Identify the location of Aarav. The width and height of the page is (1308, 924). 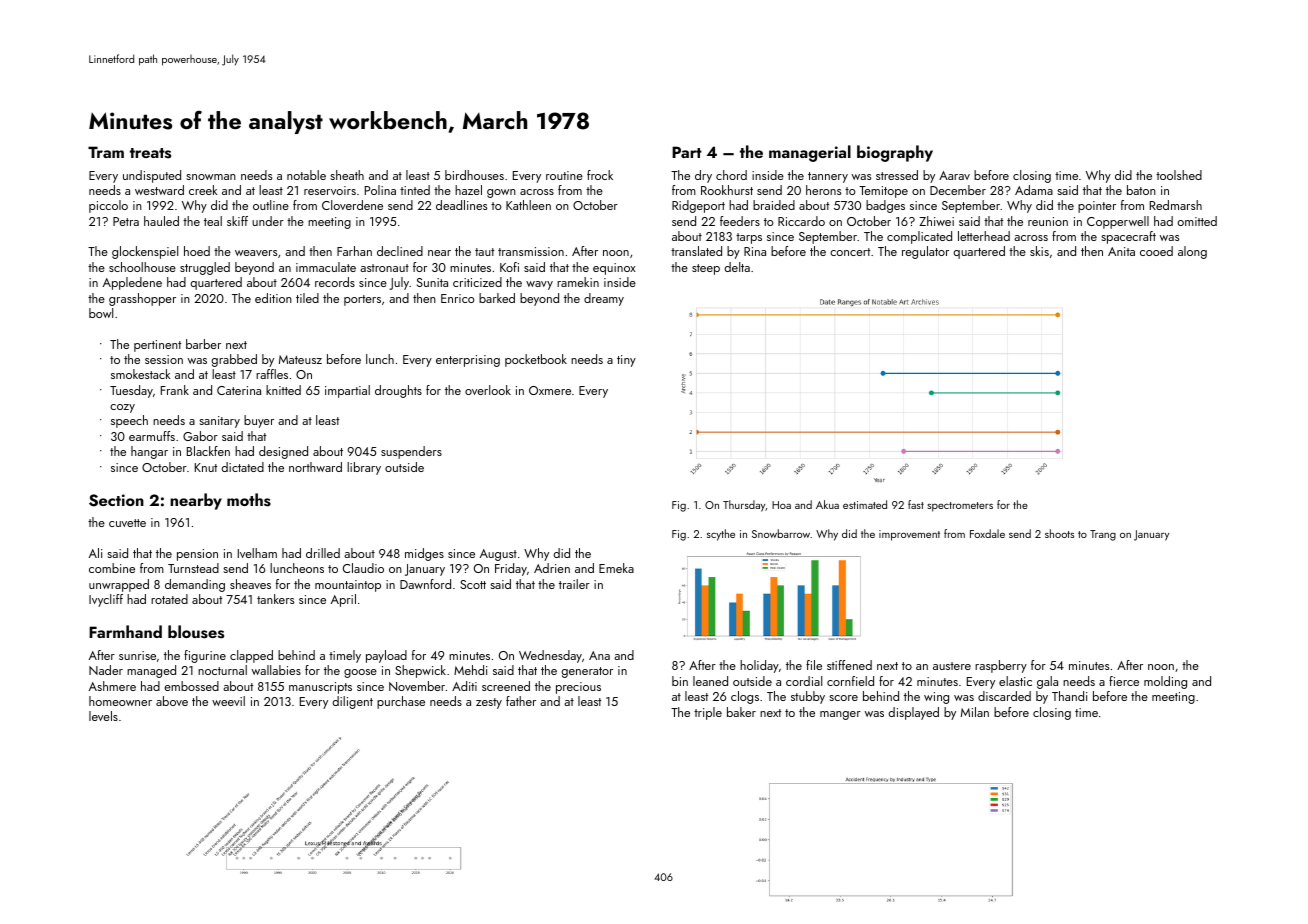
(954, 175).
